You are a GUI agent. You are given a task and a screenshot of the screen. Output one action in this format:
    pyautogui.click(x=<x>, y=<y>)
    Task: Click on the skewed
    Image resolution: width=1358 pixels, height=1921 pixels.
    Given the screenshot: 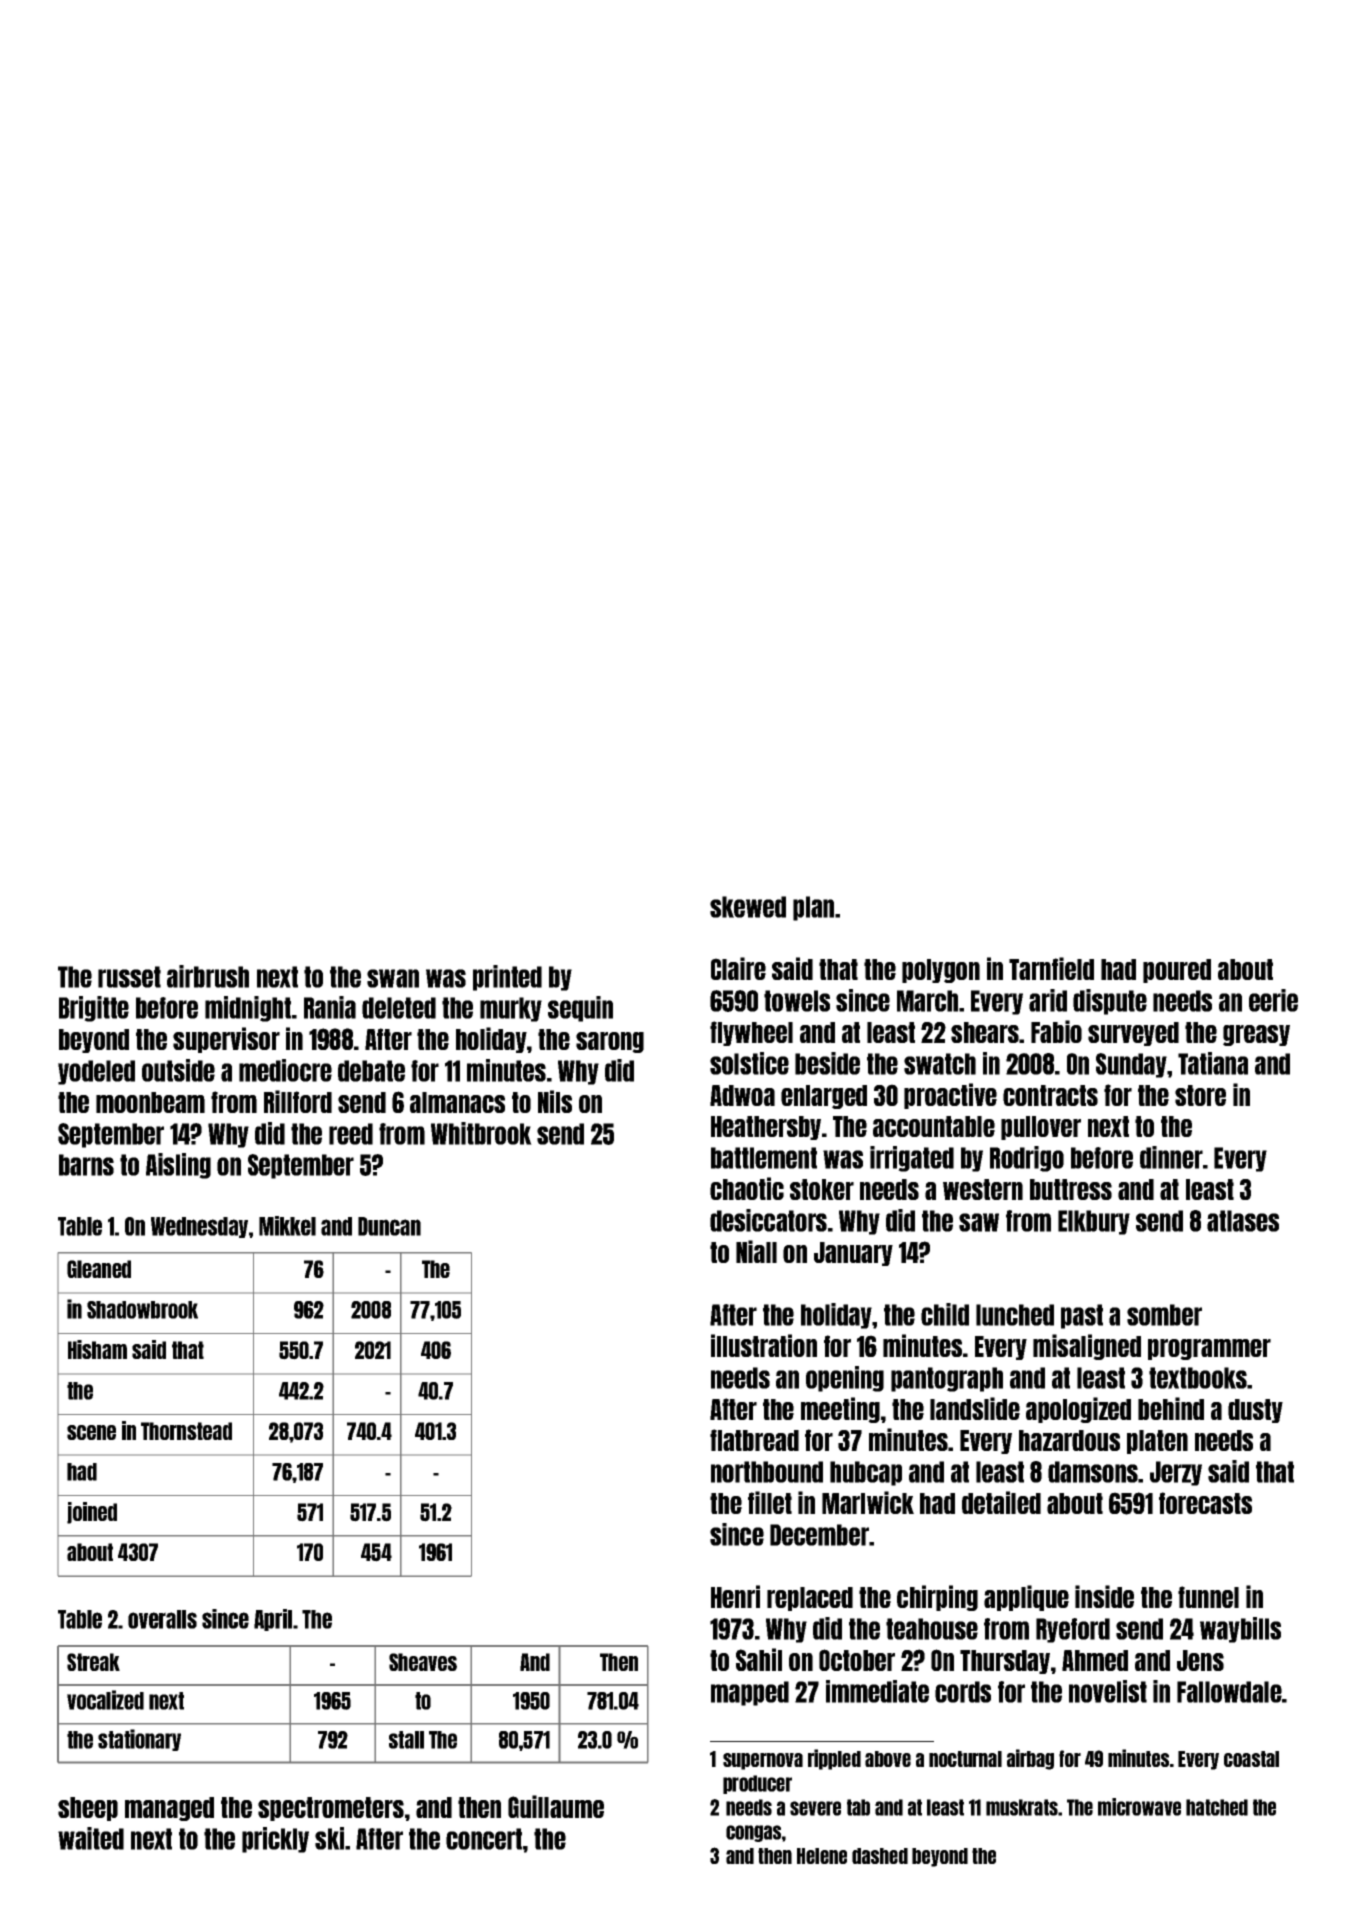 What is the action you would take?
    pyautogui.click(x=748, y=907)
